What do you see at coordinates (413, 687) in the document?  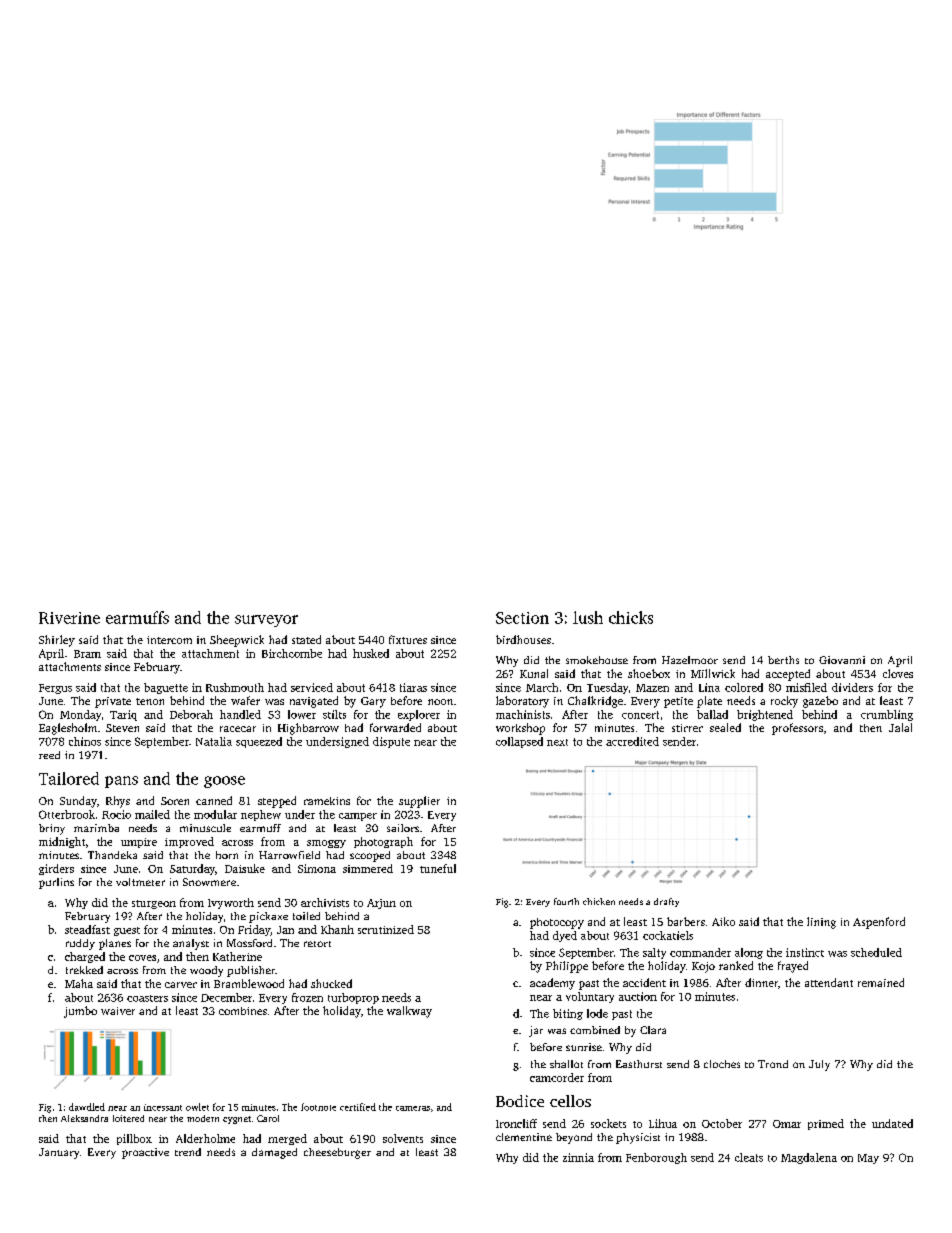 I see `tiaras` at bounding box center [413, 687].
